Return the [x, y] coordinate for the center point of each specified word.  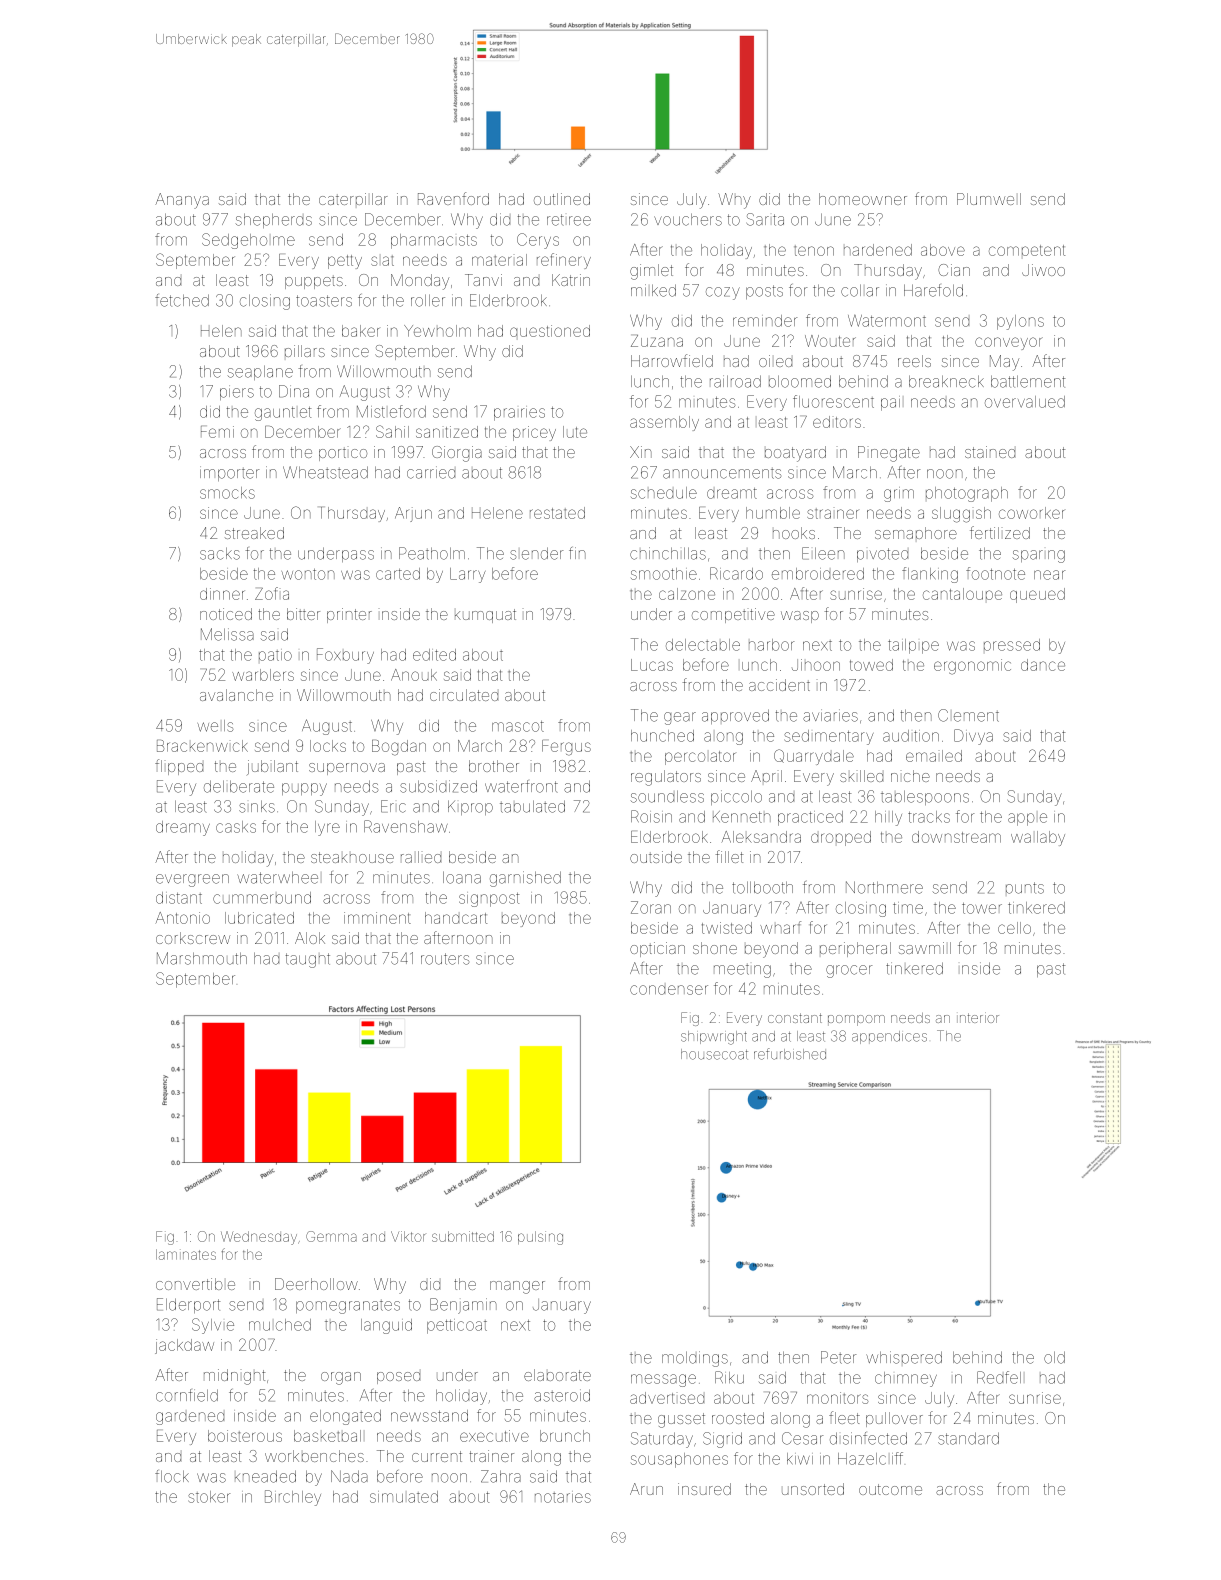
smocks [227, 493]
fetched [182, 300]
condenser [669, 990]
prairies [519, 413]
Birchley [293, 1498]
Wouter [830, 341]
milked [653, 290]
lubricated [259, 918]
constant [795, 1018]
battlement [1028, 381]
